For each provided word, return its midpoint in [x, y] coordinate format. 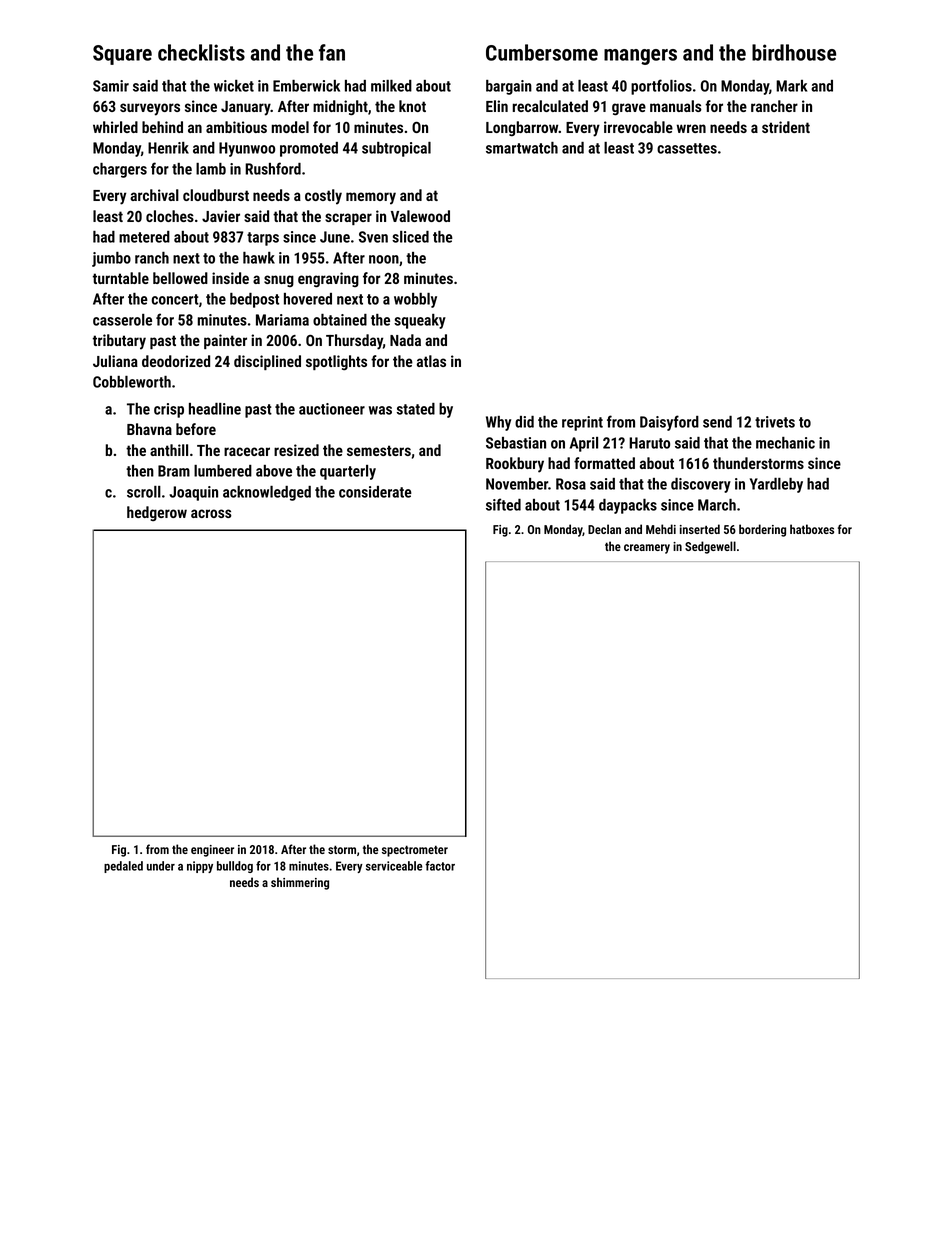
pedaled [123, 867]
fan [332, 52]
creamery [647, 549]
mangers [640, 57]
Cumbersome [542, 52]
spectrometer [415, 851]
